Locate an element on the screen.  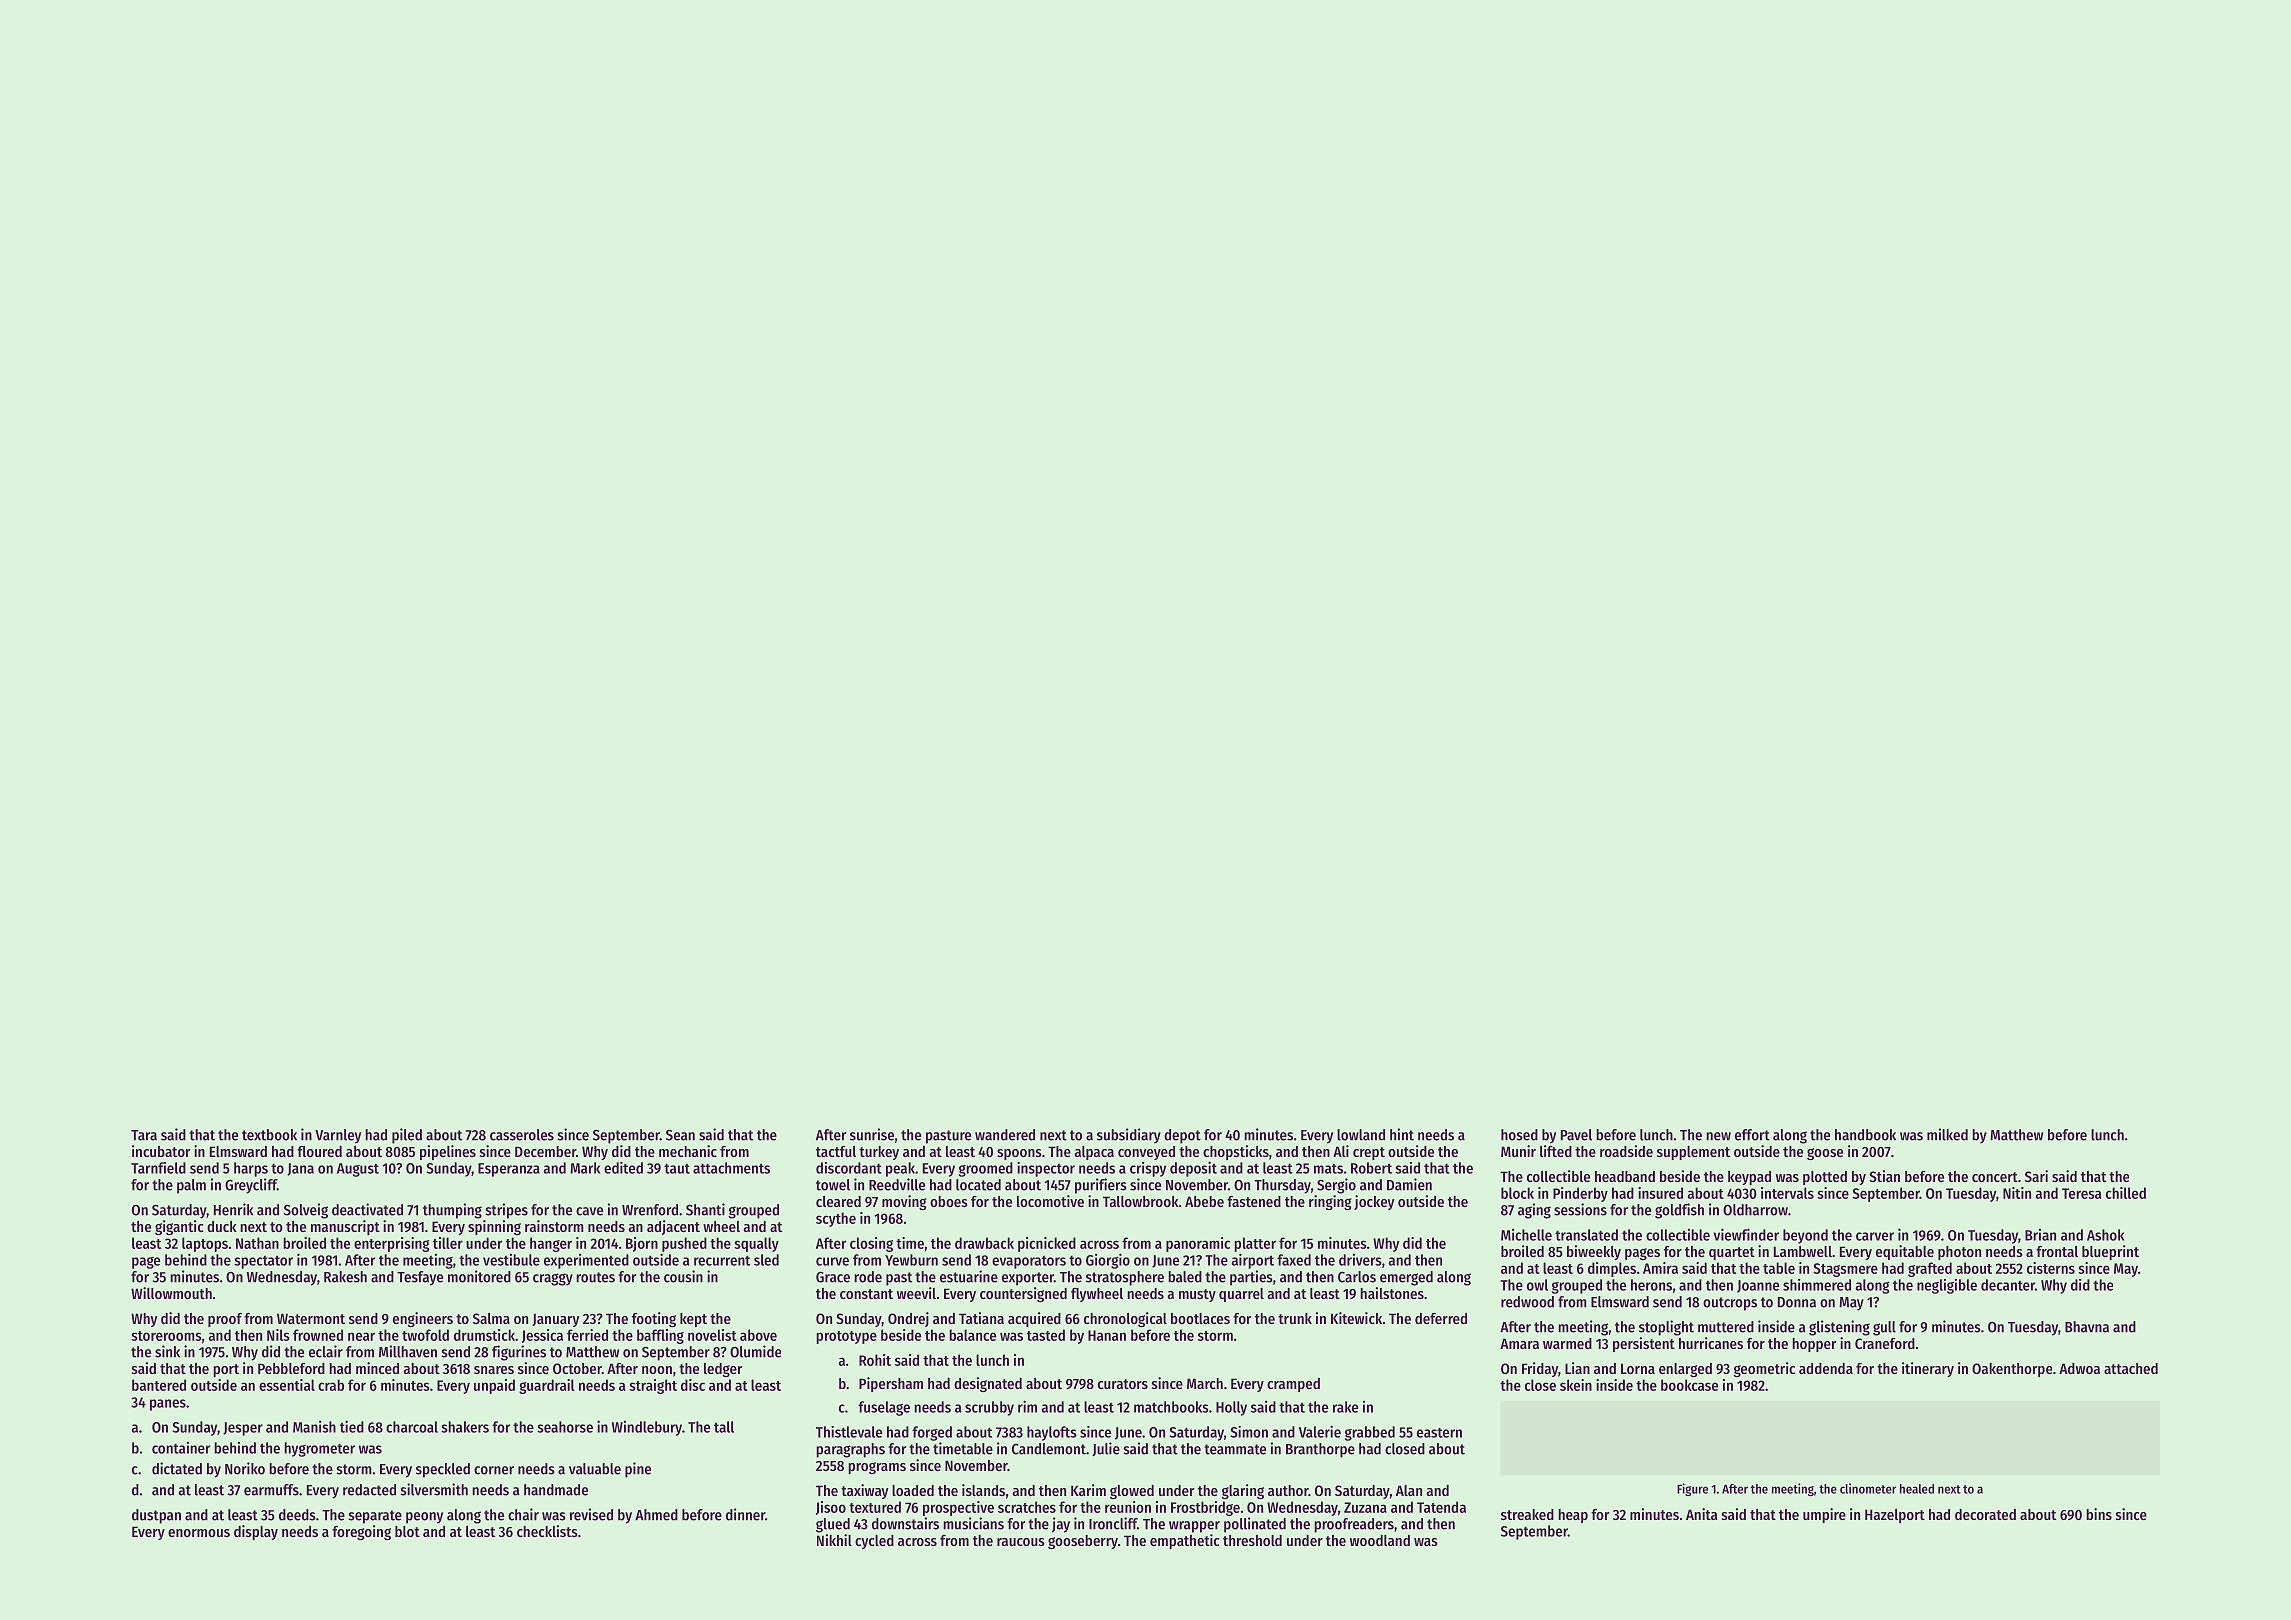
spoons is located at coordinates (1019, 1154).
